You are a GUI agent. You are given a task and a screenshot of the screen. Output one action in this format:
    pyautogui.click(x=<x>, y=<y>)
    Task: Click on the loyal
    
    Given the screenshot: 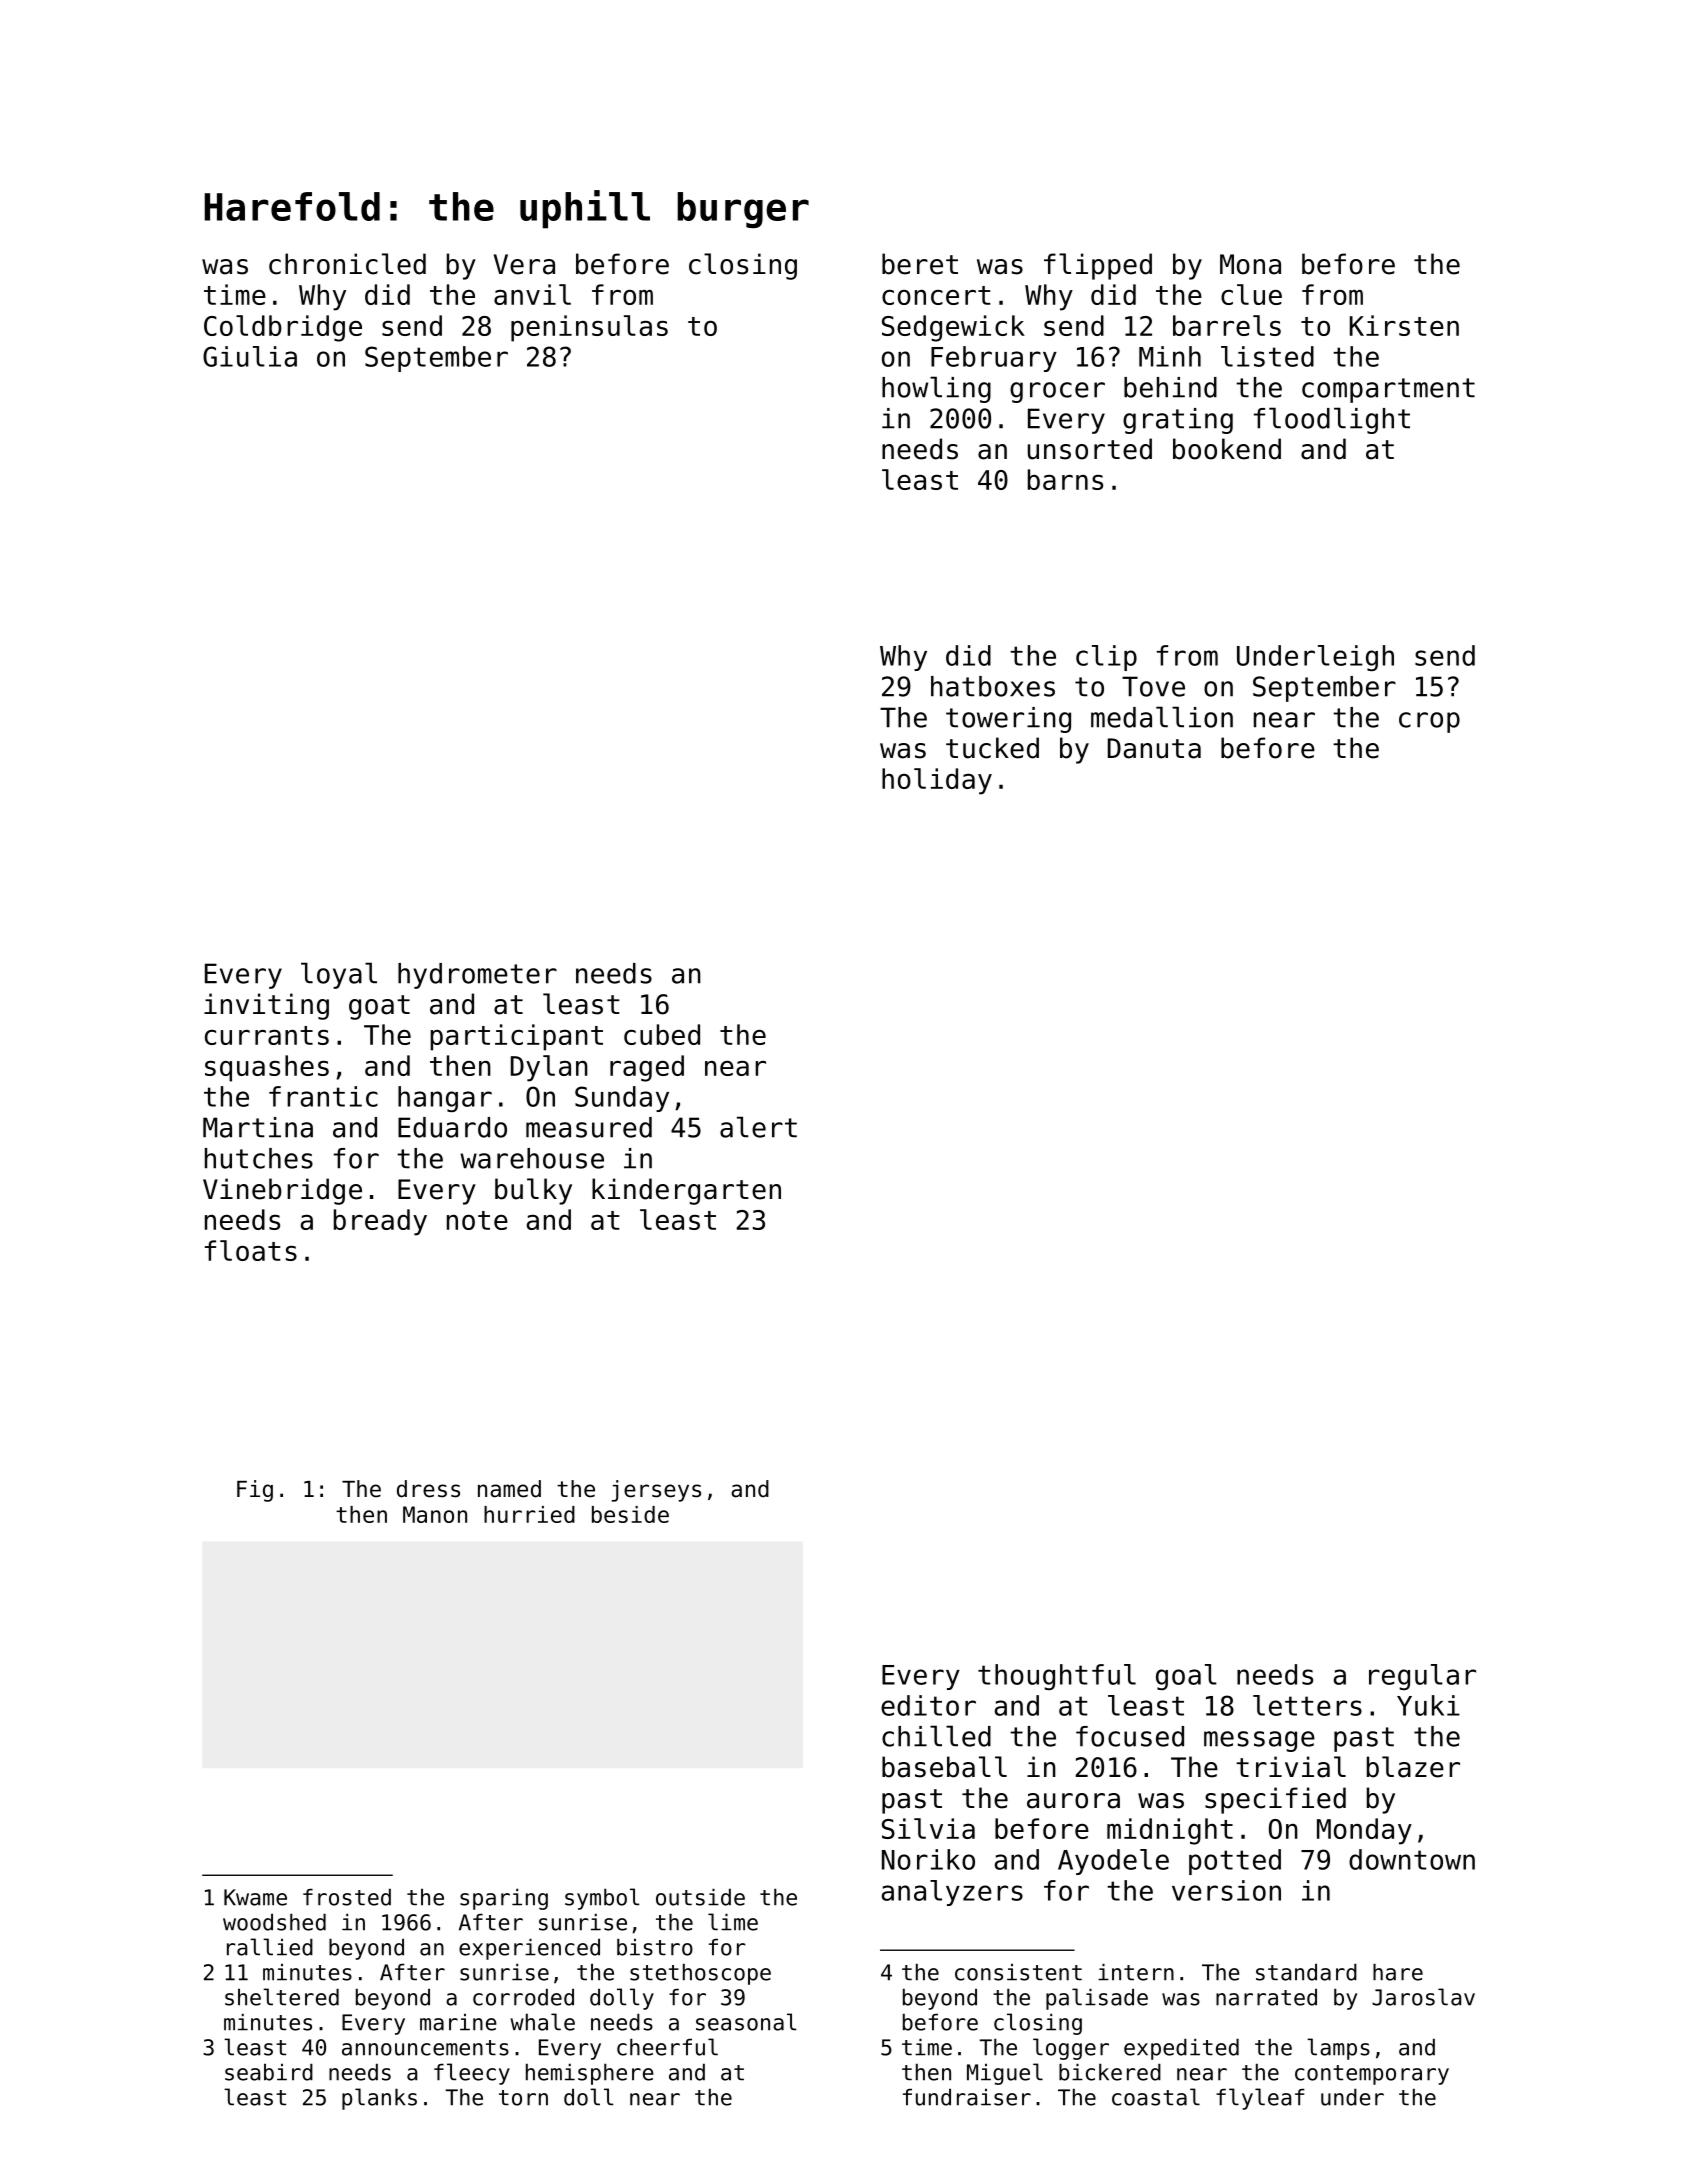 What is the action you would take?
    pyautogui.click(x=339, y=975)
